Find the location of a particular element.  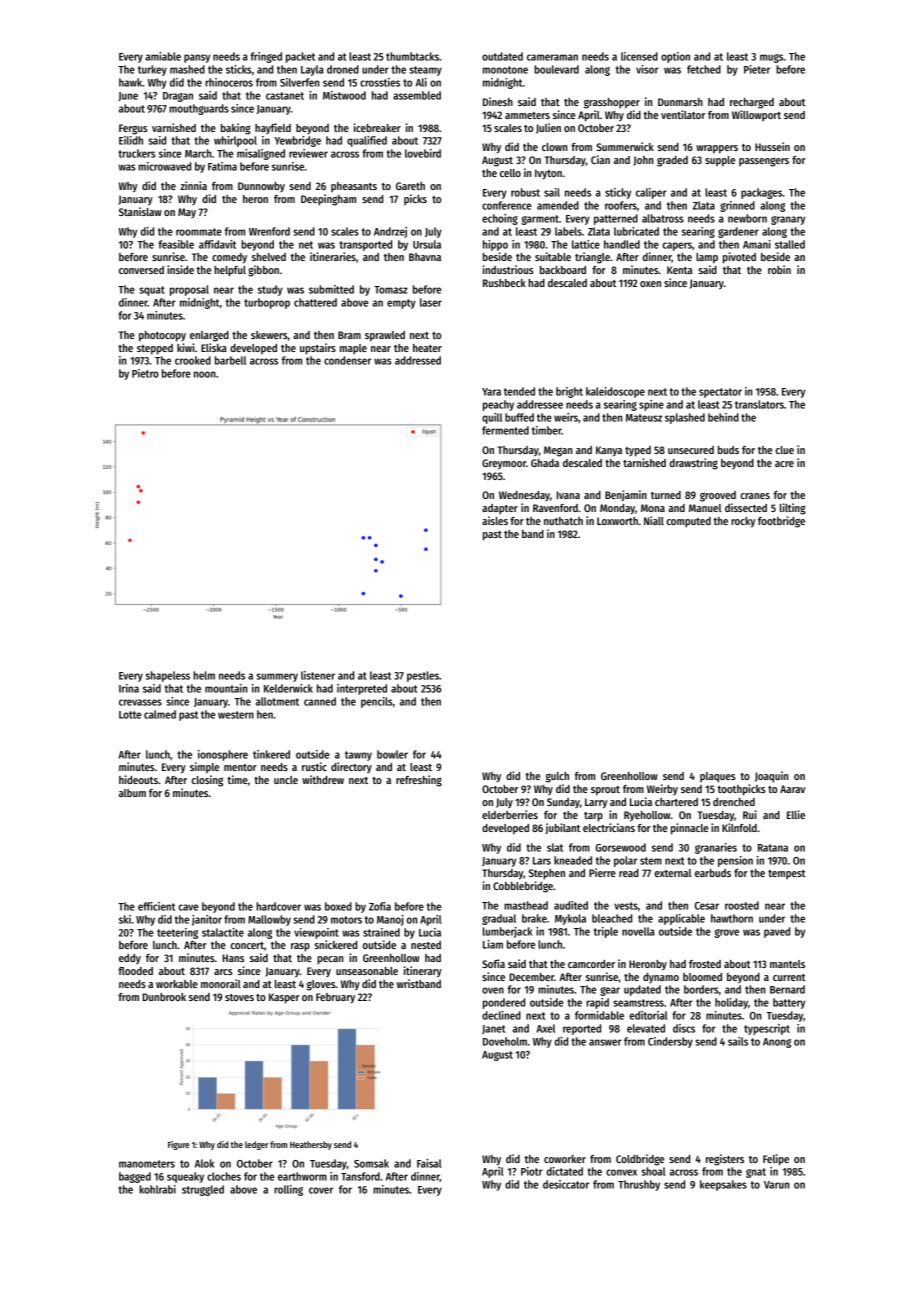

Mateusz is located at coordinates (644, 418).
